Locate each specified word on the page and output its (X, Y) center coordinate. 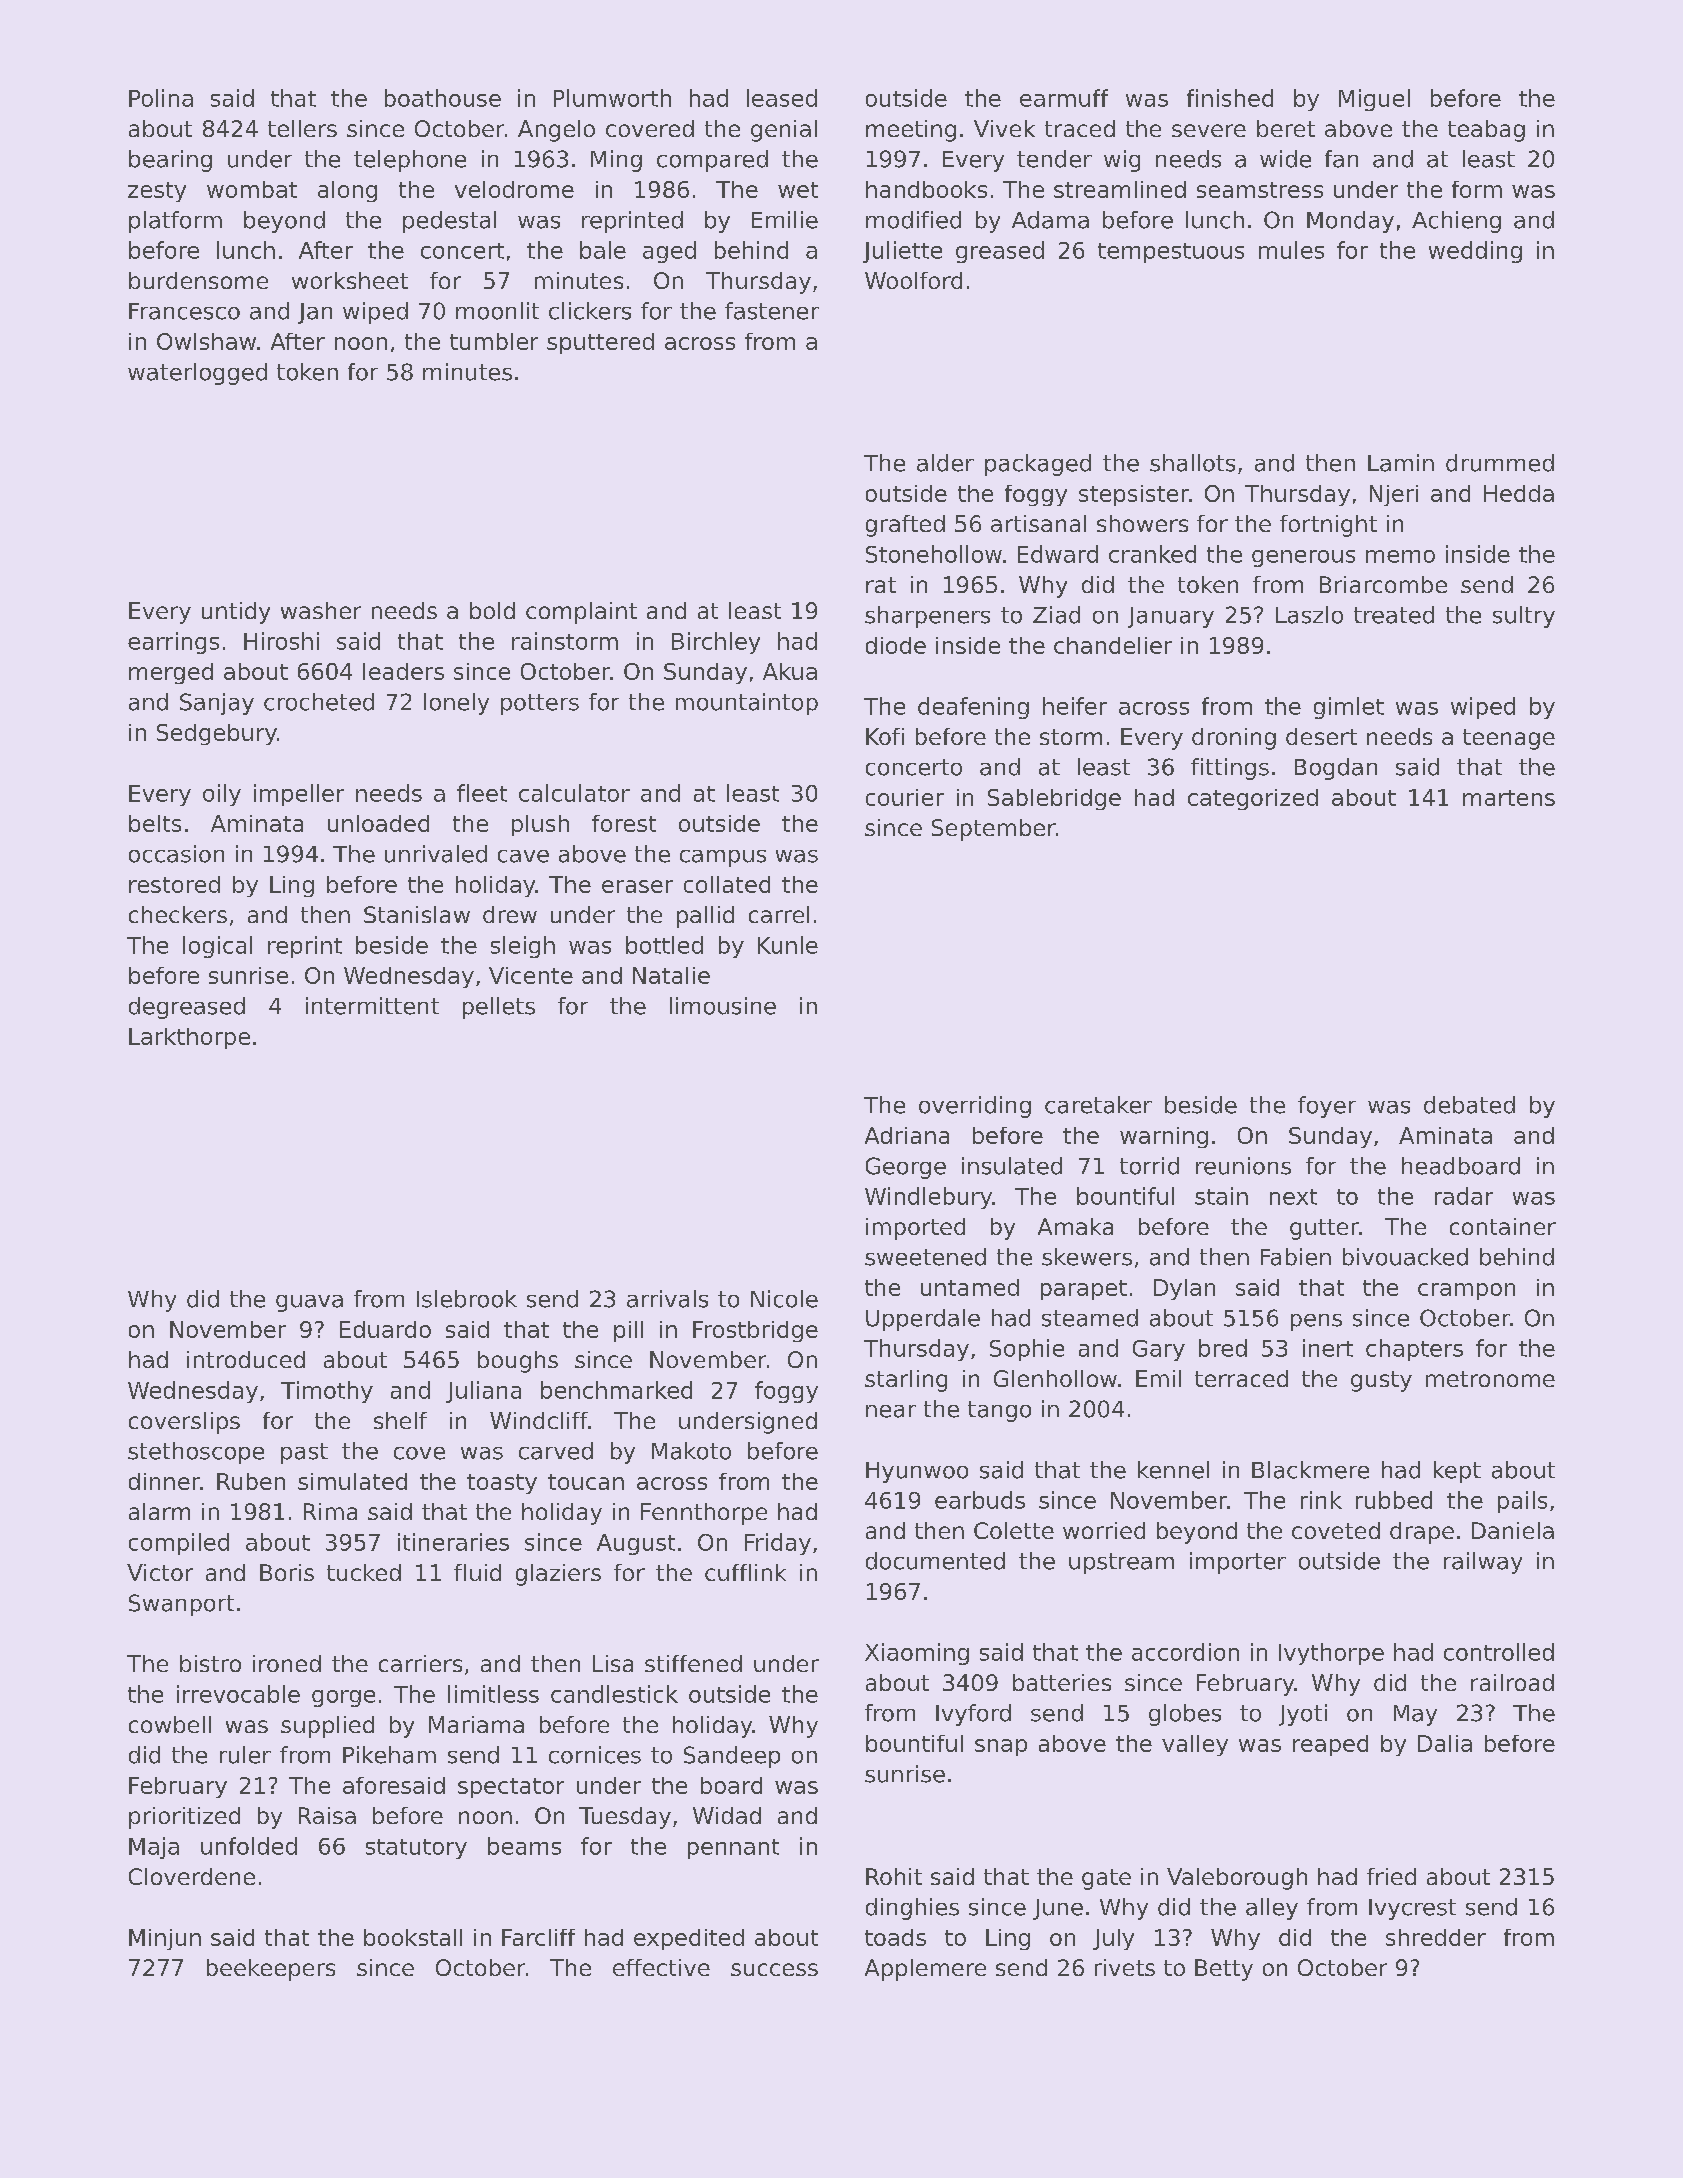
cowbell (170, 1724)
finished (1230, 98)
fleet (482, 793)
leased (782, 98)
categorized (1253, 799)
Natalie (671, 975)
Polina (161, 98)
